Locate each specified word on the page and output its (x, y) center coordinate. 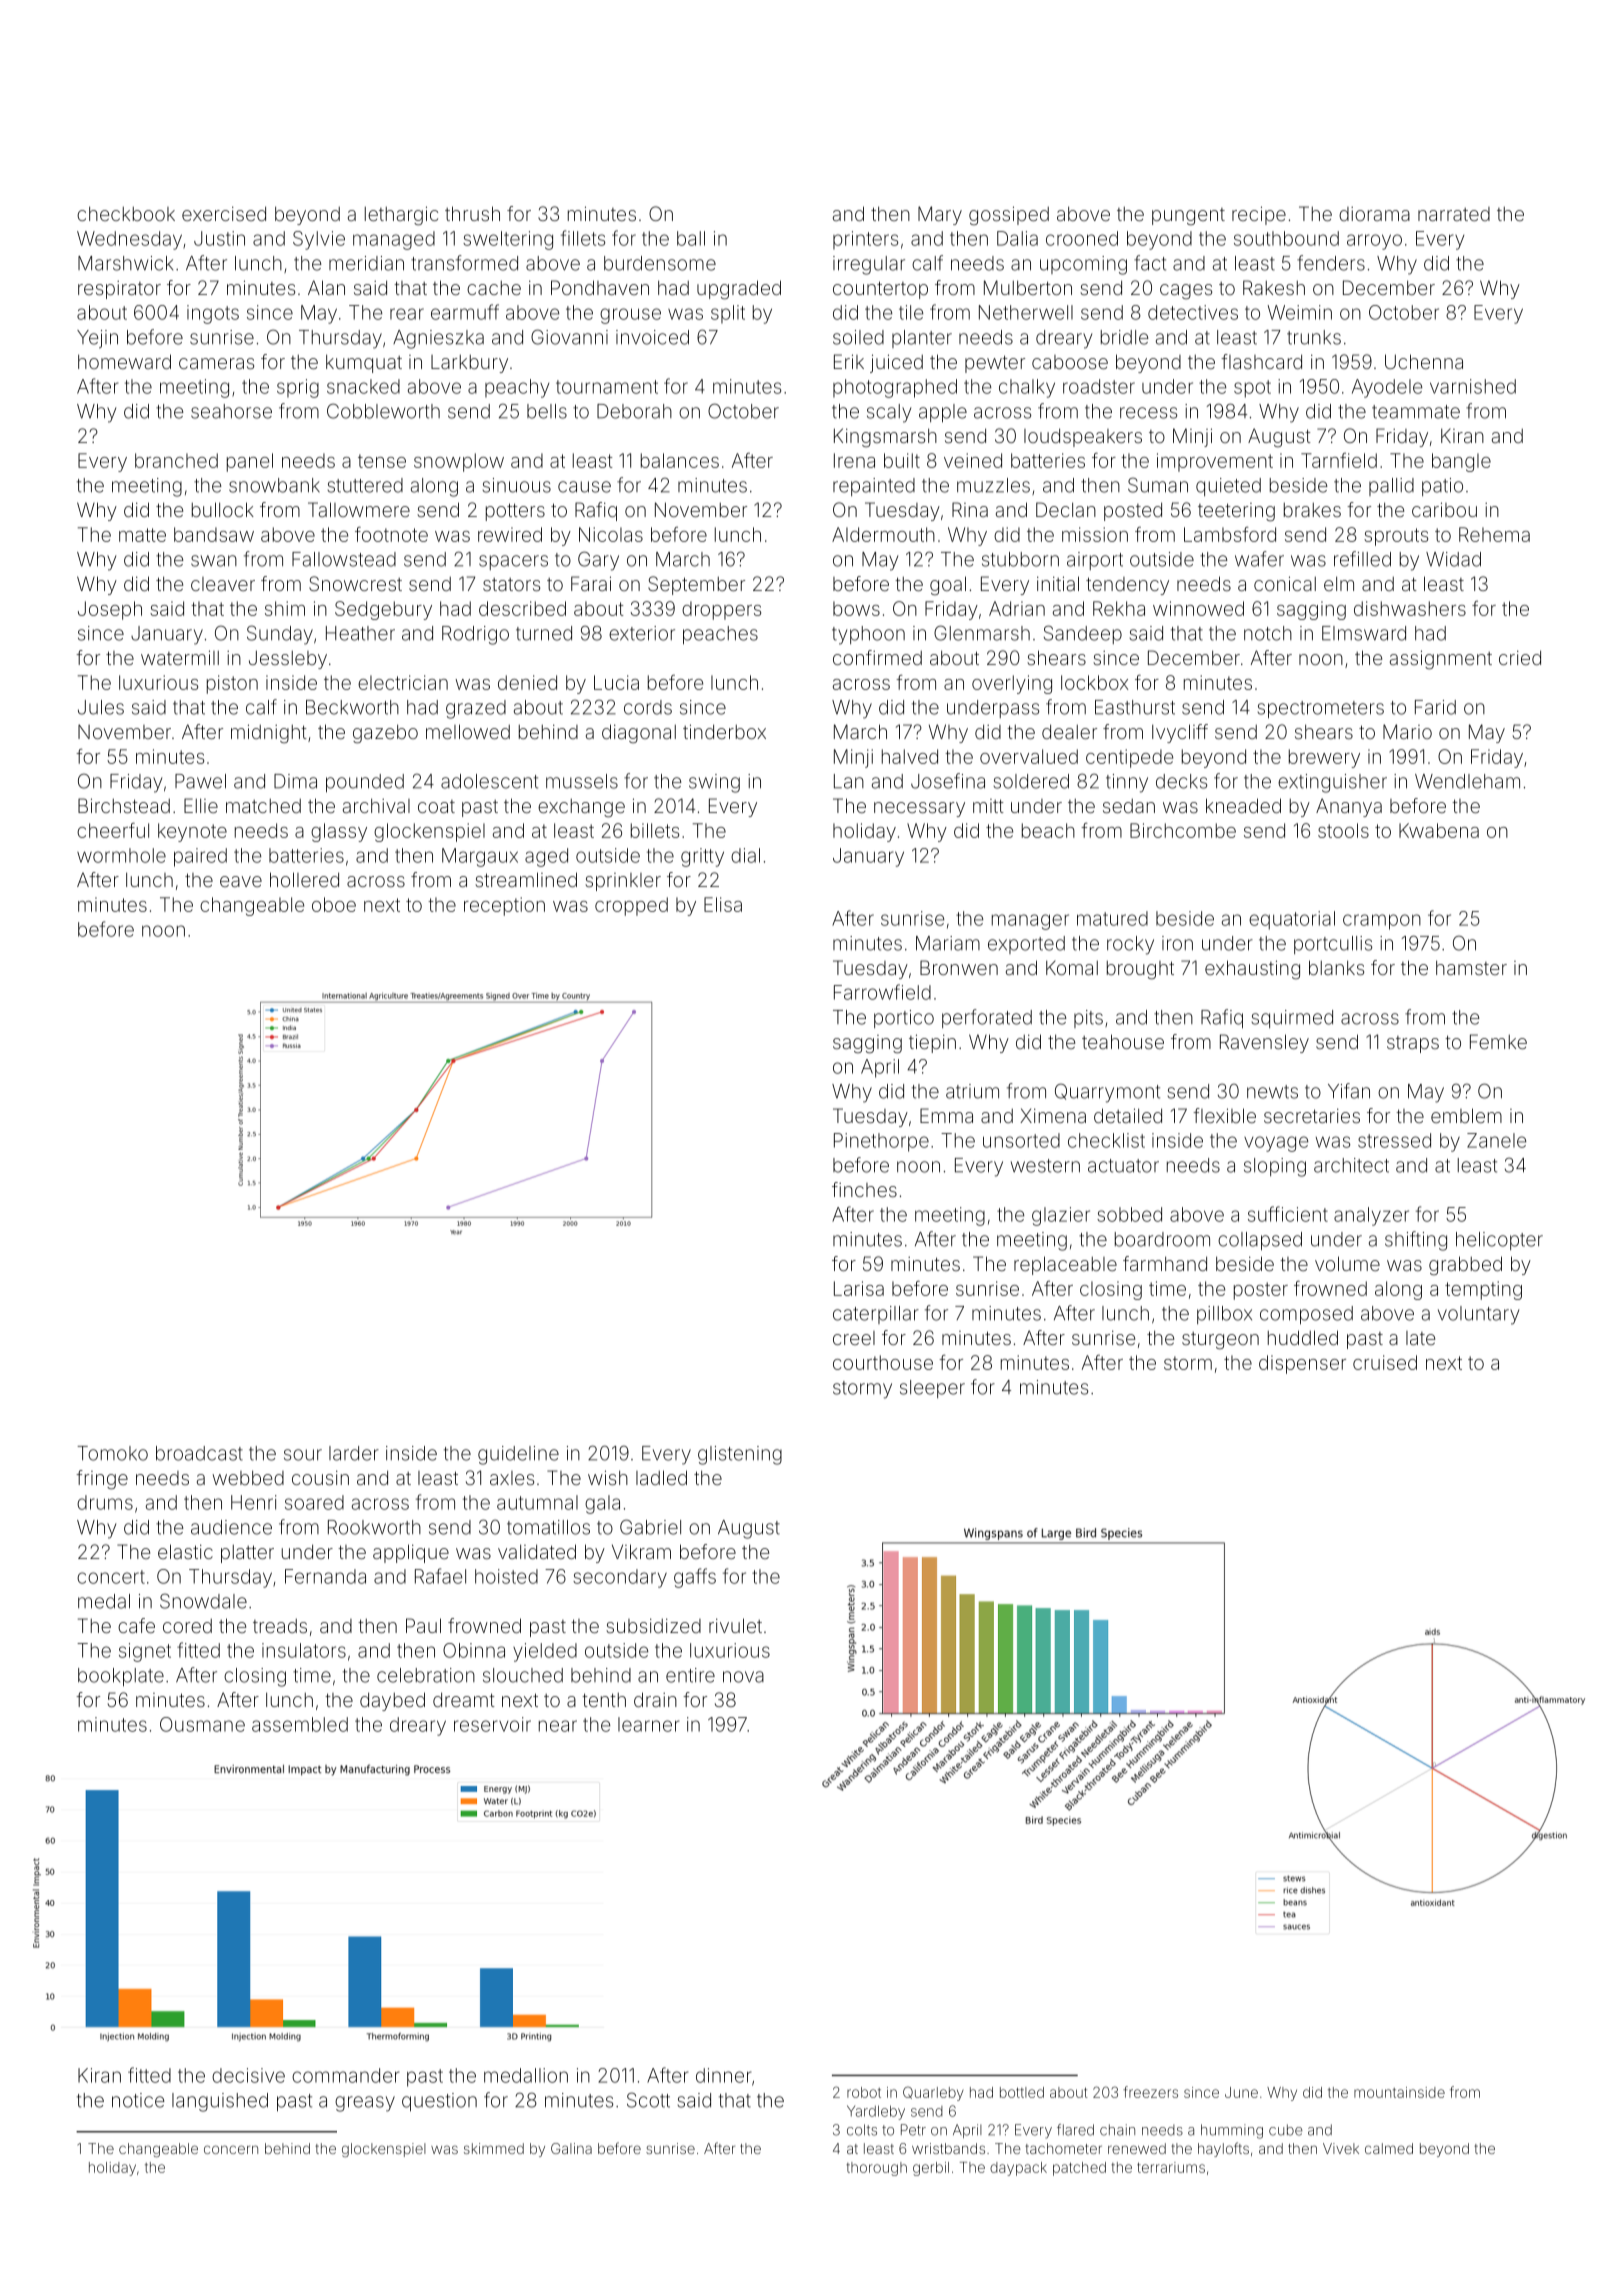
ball (691, 238)
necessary (919, 809)
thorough (876, 2169)
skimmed (494, 2148)
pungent (1188, 216)
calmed (1389, 2148)
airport (1095, 561)
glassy (339, 832)
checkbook (126, 213)
